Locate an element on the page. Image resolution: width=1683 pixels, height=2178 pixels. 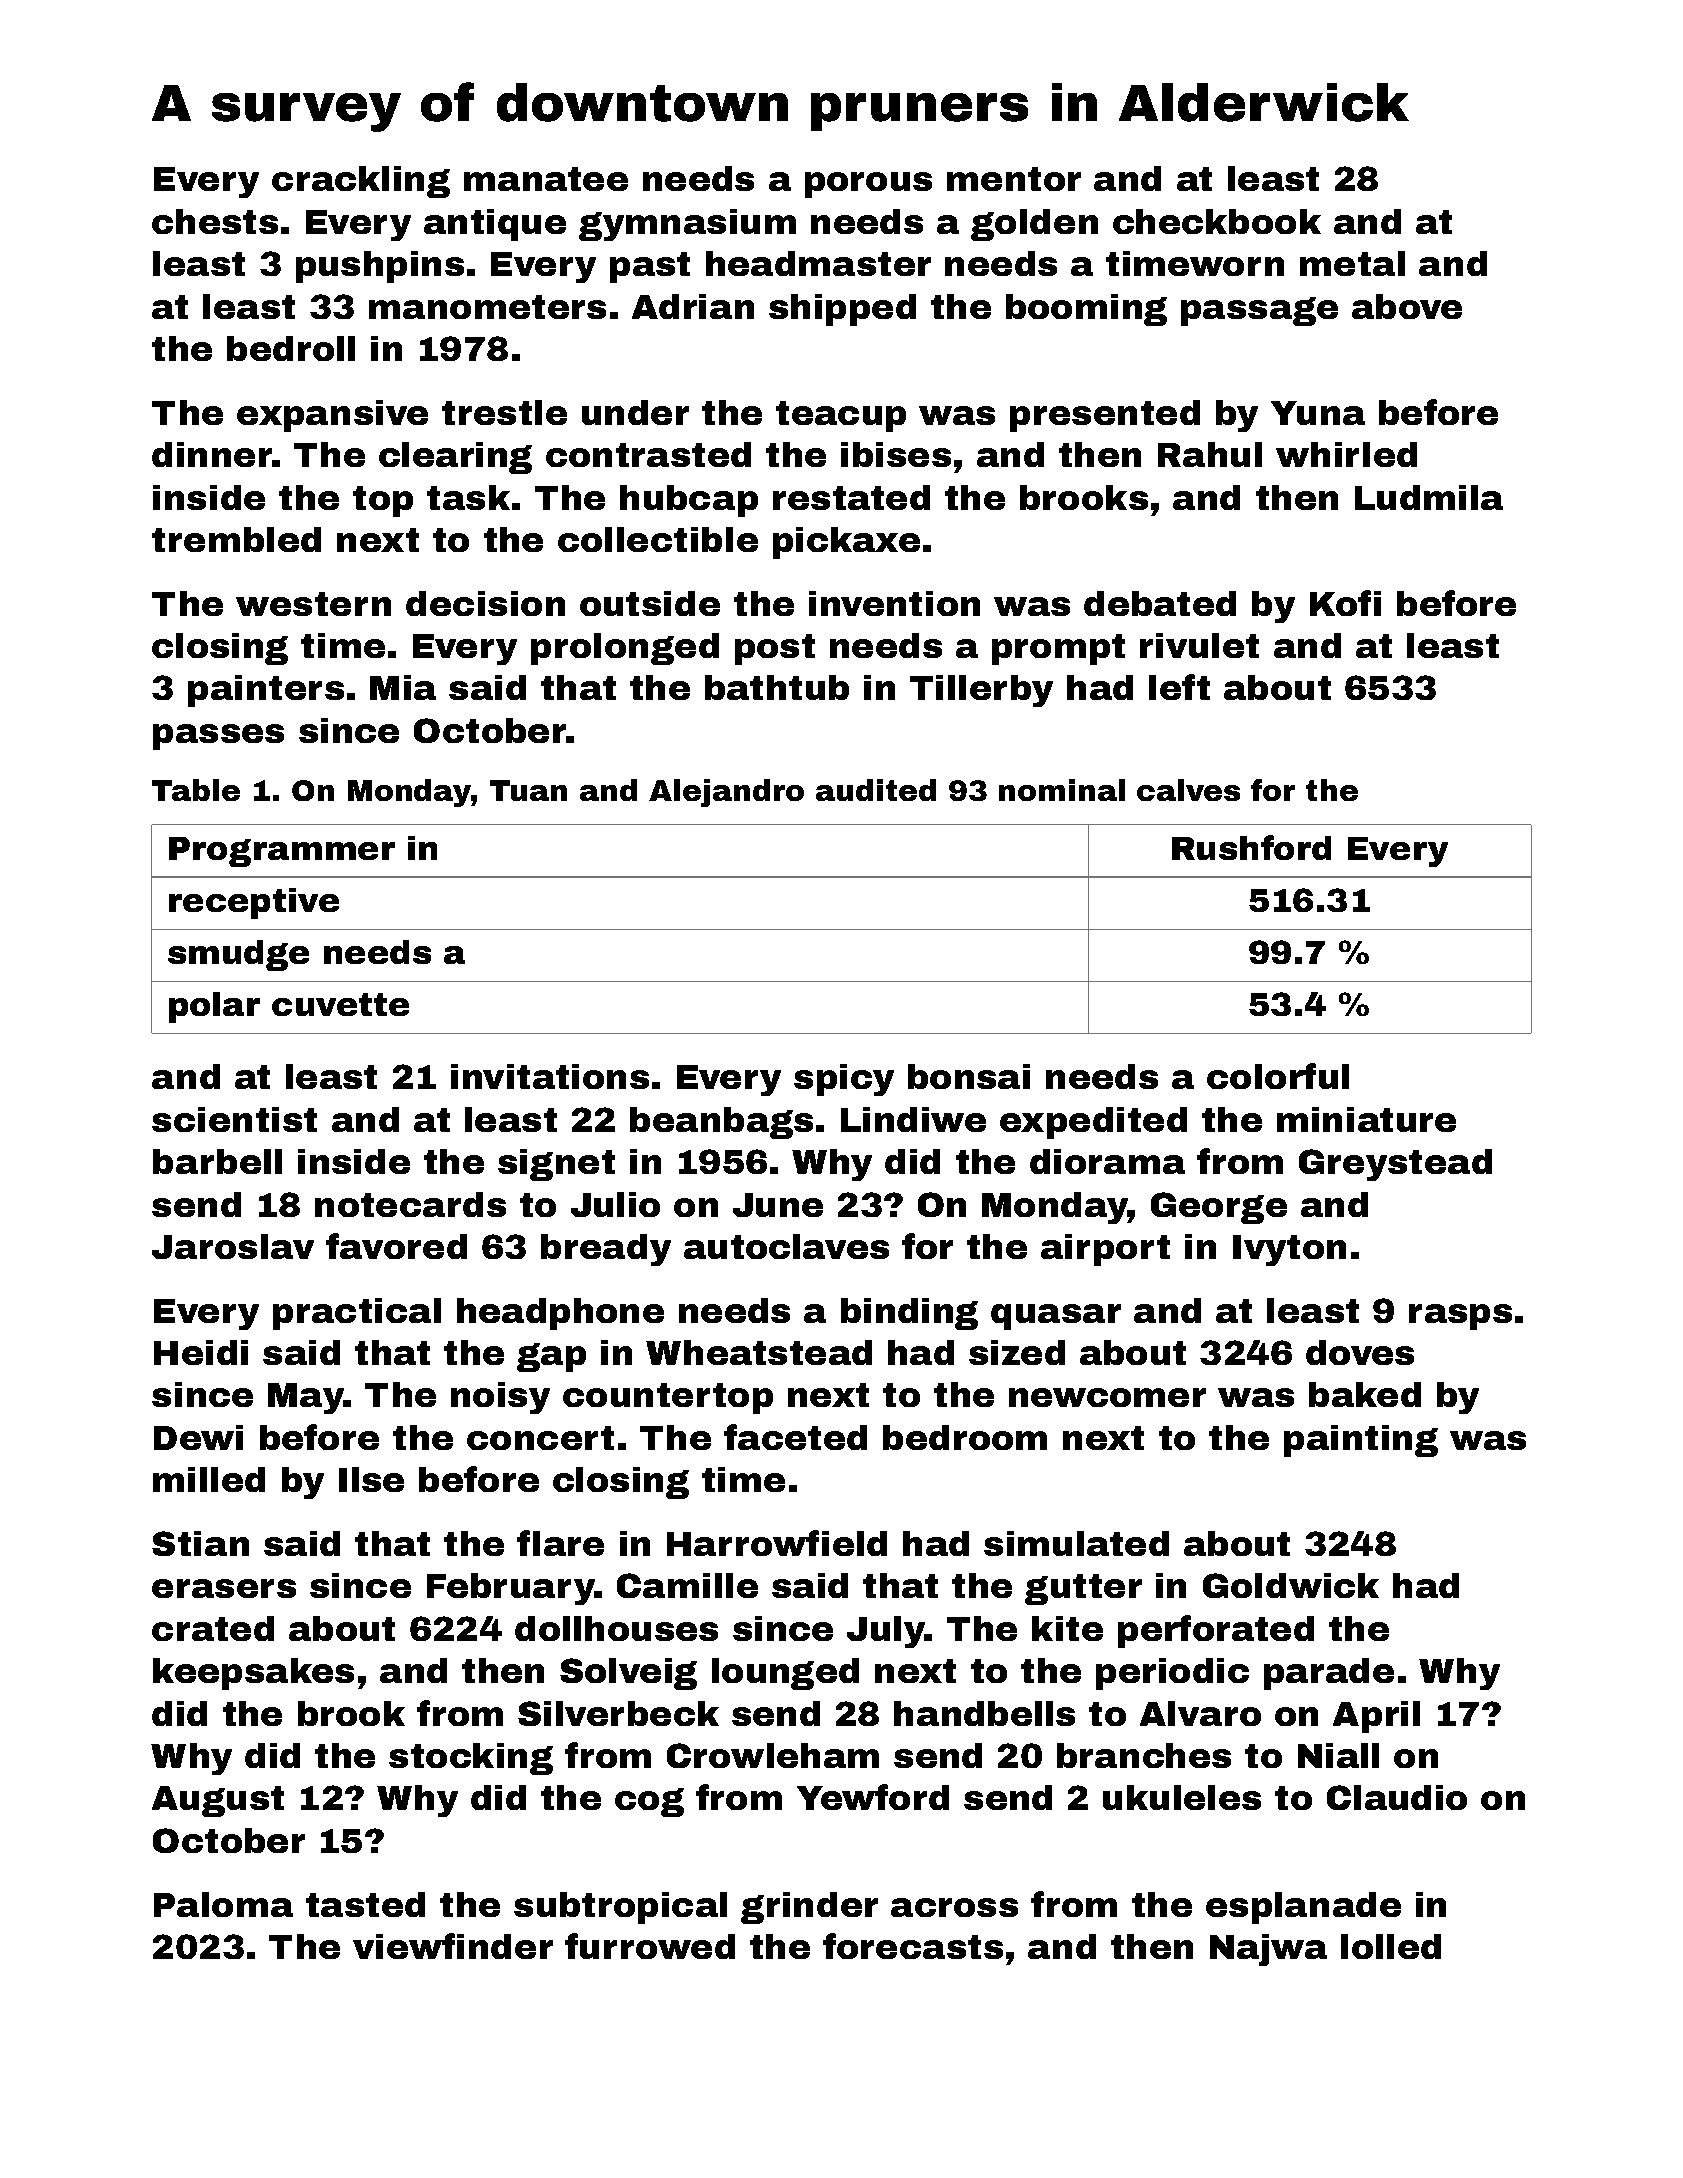
above is located at coordinates (1407, 306).
